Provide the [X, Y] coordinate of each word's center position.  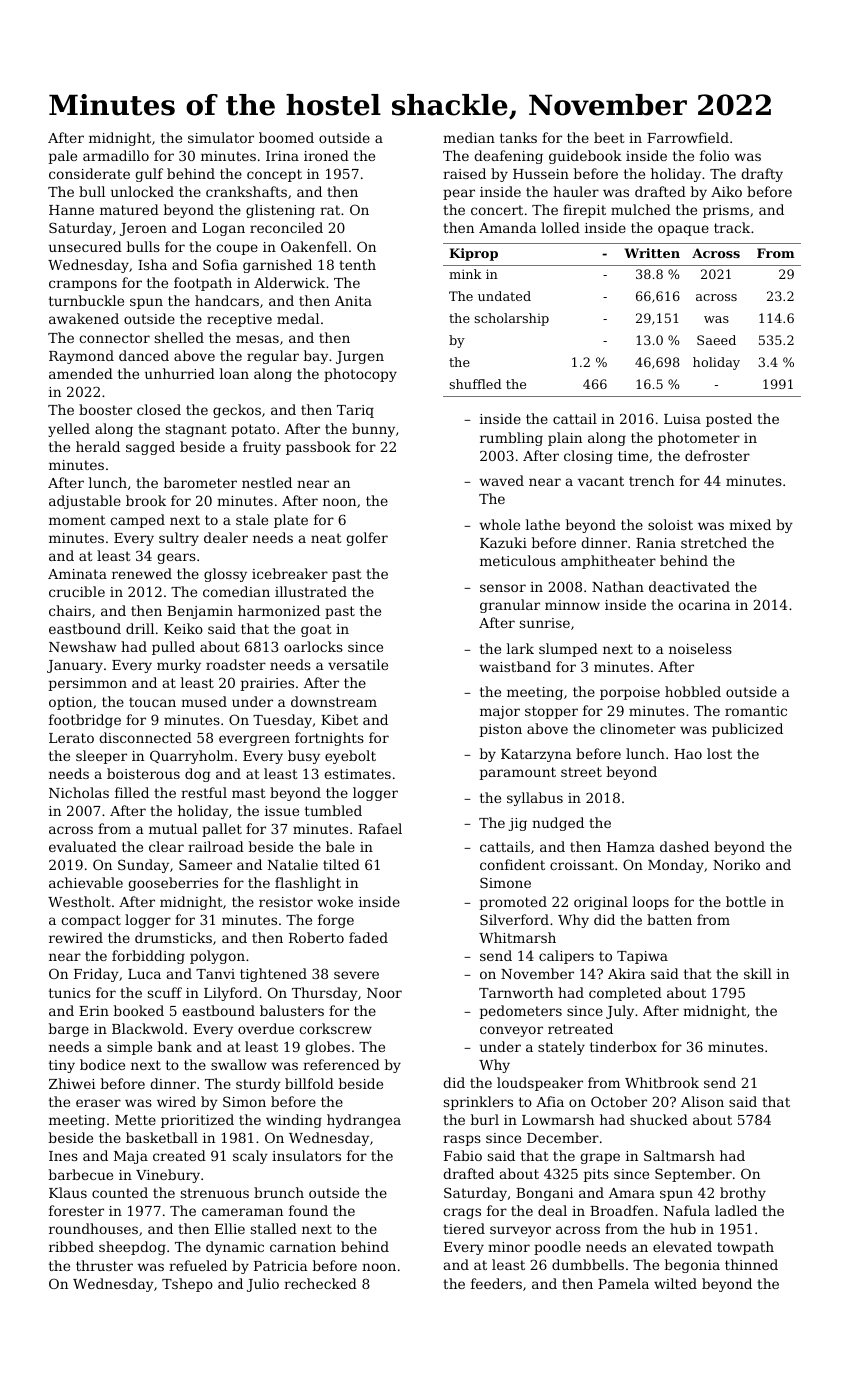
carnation [303, 1247]
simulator [221, 137]
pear [459, 194]
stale [252, 519]
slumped [568, 650]
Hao [688, 754]
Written [652, 253]
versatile [358, 664]
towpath [745, 1248]
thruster [104, 1265]
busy [304, 757]
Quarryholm [191, 757]
